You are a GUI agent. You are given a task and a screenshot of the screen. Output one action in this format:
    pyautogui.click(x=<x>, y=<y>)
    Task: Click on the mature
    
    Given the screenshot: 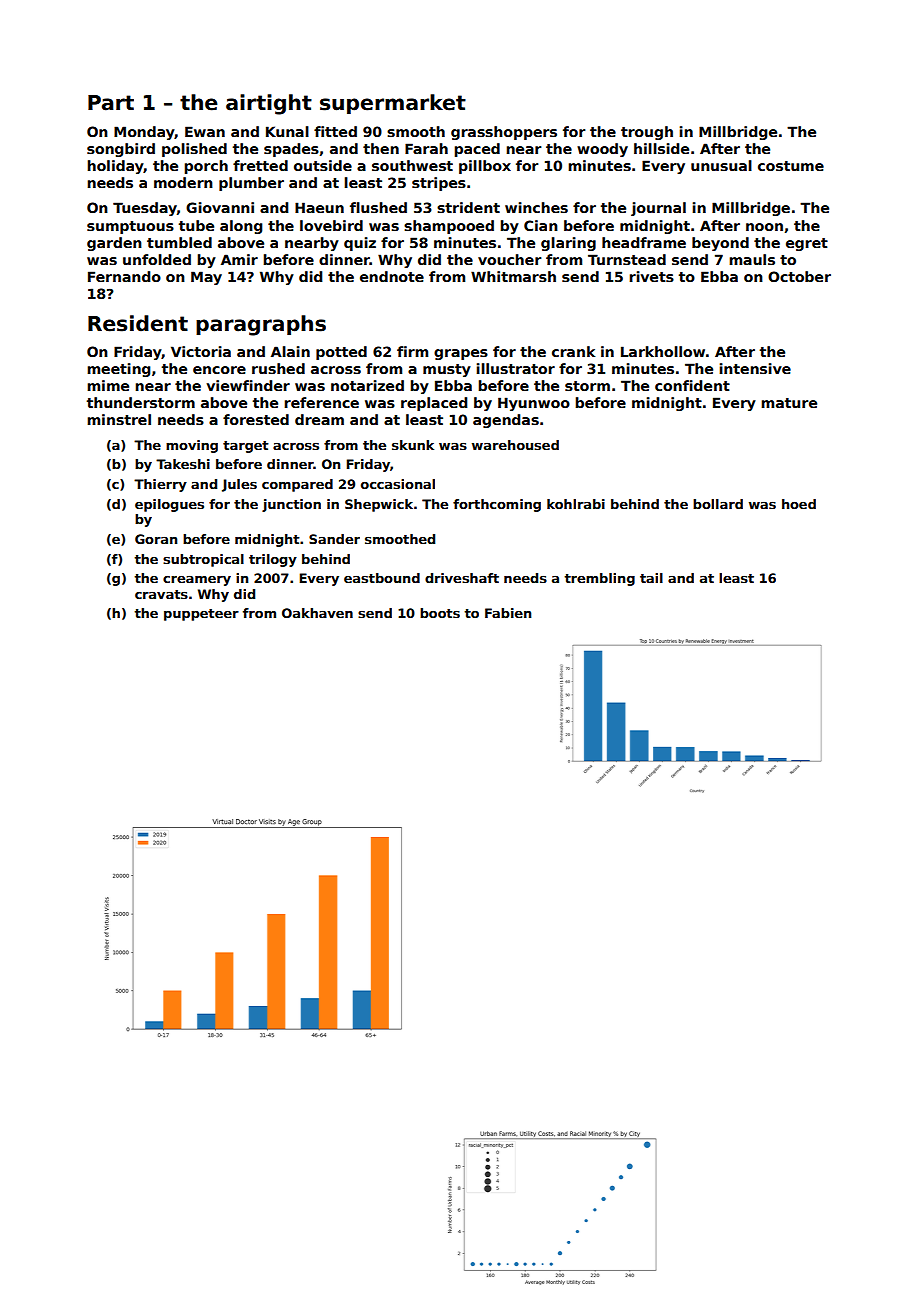 What is the action you would take?
    pyautogui.click(x=789, y=403)
